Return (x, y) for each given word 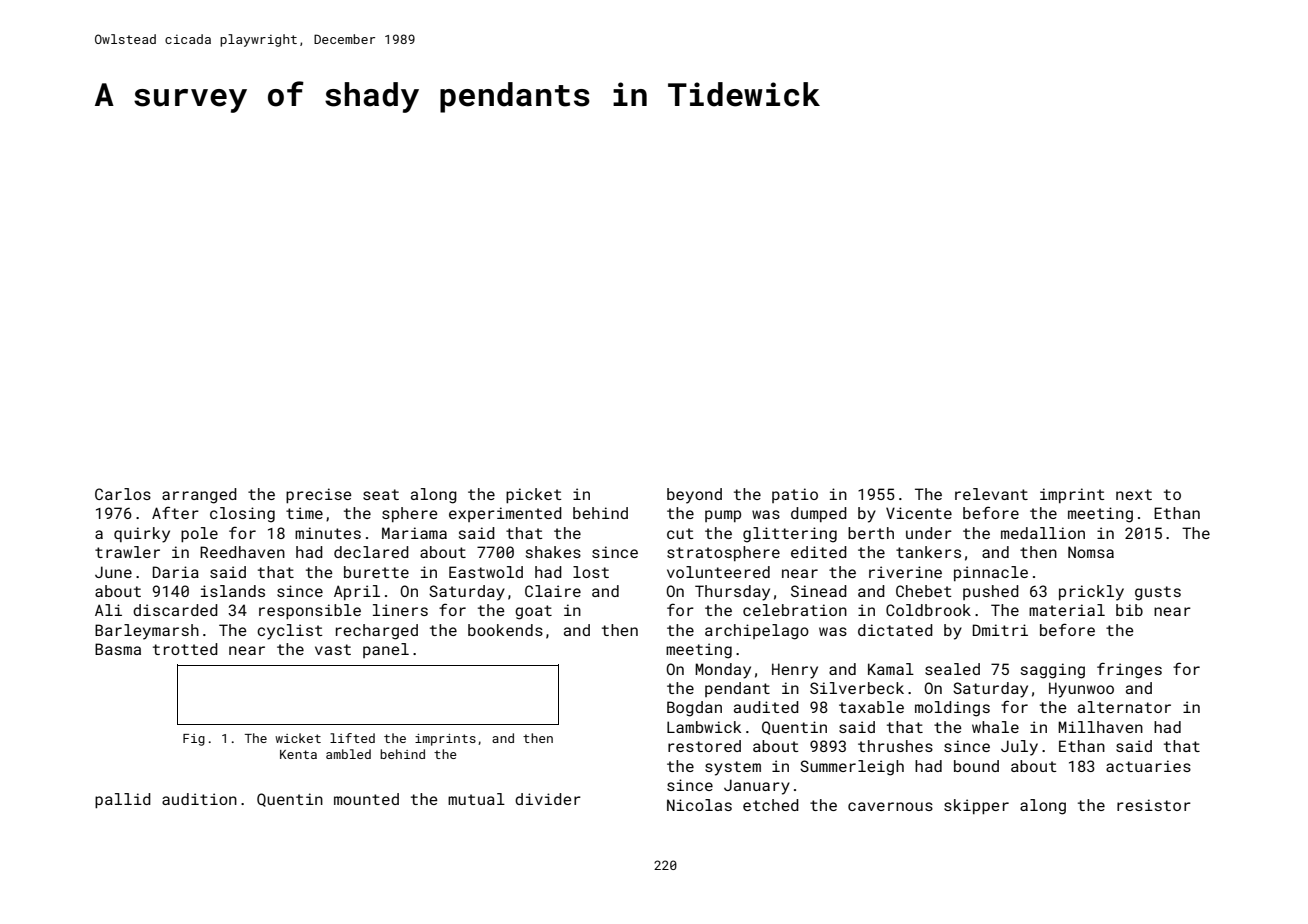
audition (199, 799)
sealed (952, 669)
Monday (723, 671)
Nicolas (699, 805)
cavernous (890, 806)
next (1134, 494)
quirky (142, 535)
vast (333, 649)
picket (533, 495)
